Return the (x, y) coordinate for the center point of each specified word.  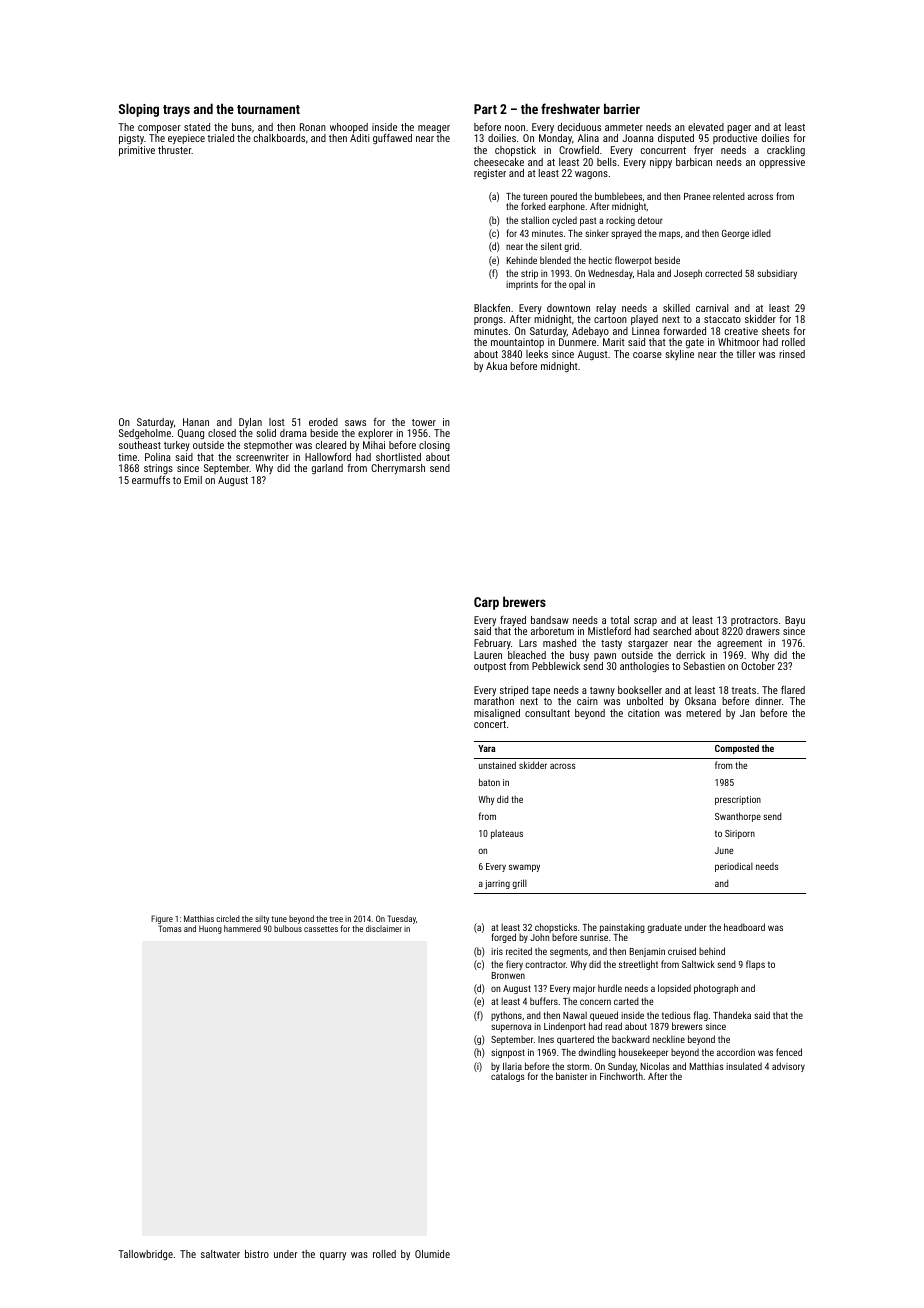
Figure (162, 919)
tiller (746, 354)
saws (355, 423)
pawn (605, 657)
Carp (486, 603)
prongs (488, 321)
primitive (137, 151)
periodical (734, 867)
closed (222, 433)
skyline (679, 355)
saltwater (220, 1254)
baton (489, 782)
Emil (193, 480)
